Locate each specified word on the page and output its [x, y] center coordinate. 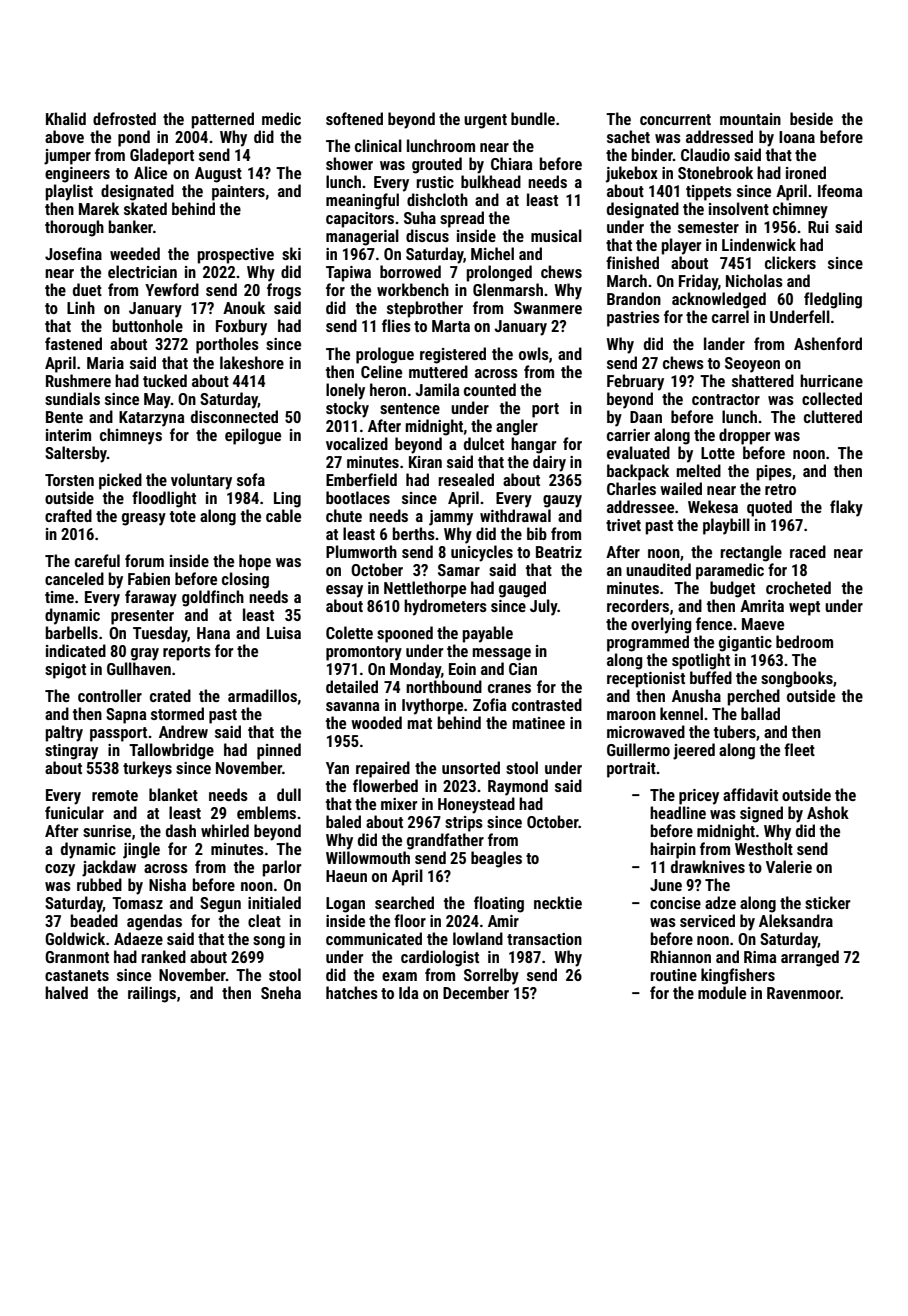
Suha [420, 217]
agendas [154, 922]
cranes [509, 688]
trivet [623, 525]
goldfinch [213, 598]
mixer [399, 804]
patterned [222, 120]
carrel [730, 316]
